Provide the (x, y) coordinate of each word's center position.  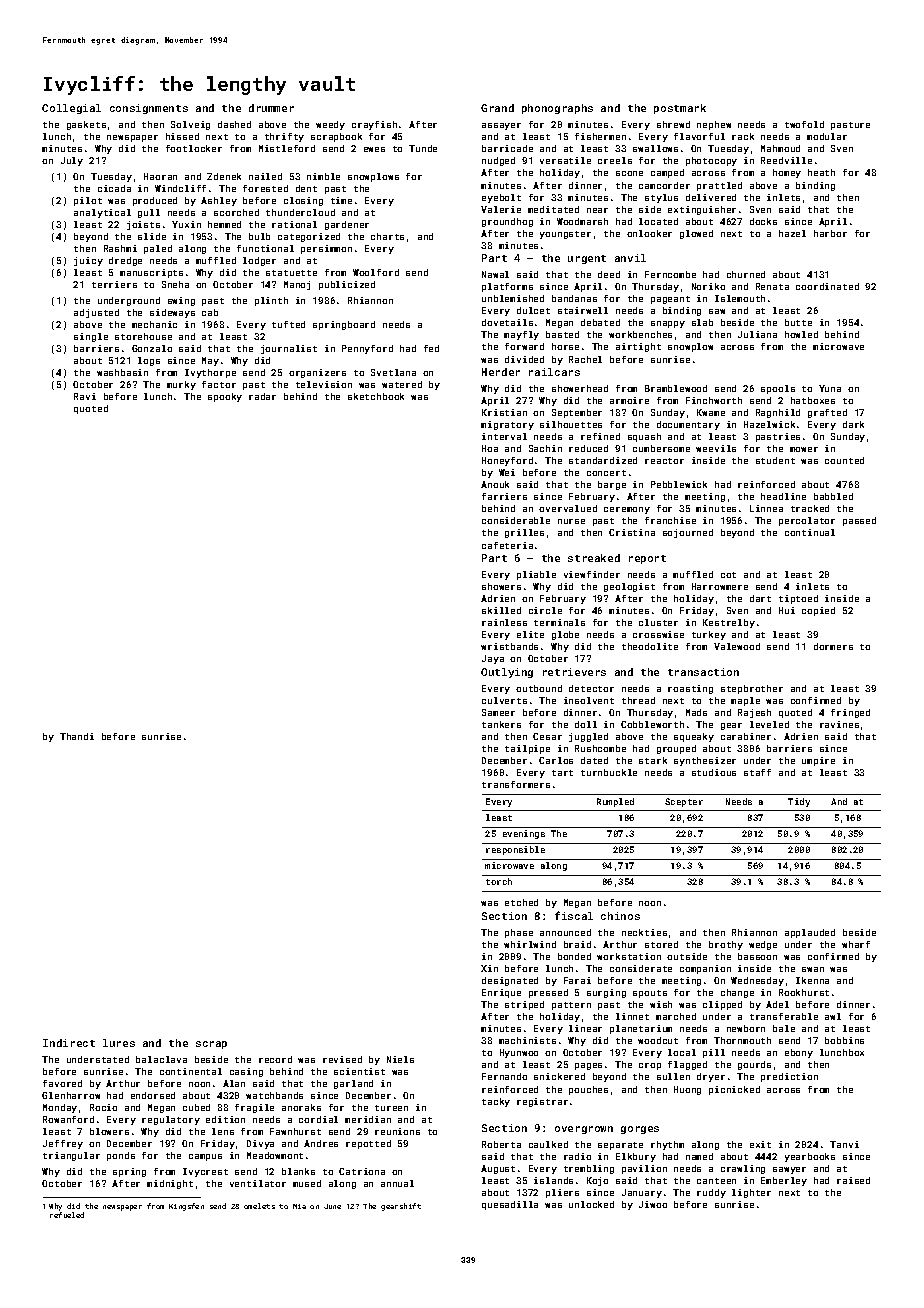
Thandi (77, 736)
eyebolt (501, 198)
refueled (67, 1215)
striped (524, 1005)
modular (827, 136)
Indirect (69, 1043)
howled (801, 334)
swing (181, 301)
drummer (271, 108)
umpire (818, 761)
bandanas (574, 298)
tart (562, 773)
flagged (687, 1065)
